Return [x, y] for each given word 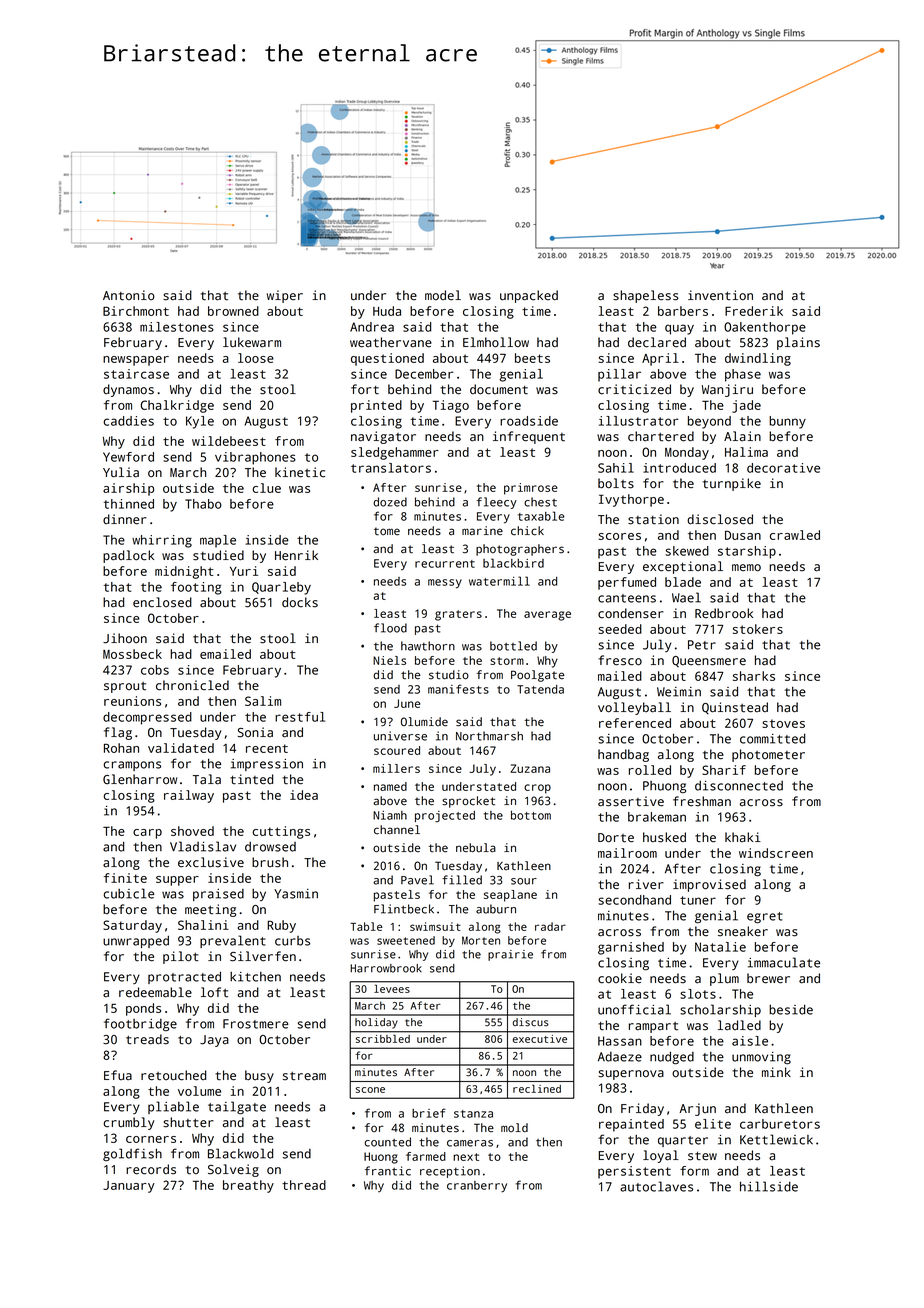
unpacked [529, 296]
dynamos [128, 390]
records [151, 1169]
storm [507, 661]
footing [196, 588]
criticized [634, 389]
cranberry [477, 1187]
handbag [623, 755]
